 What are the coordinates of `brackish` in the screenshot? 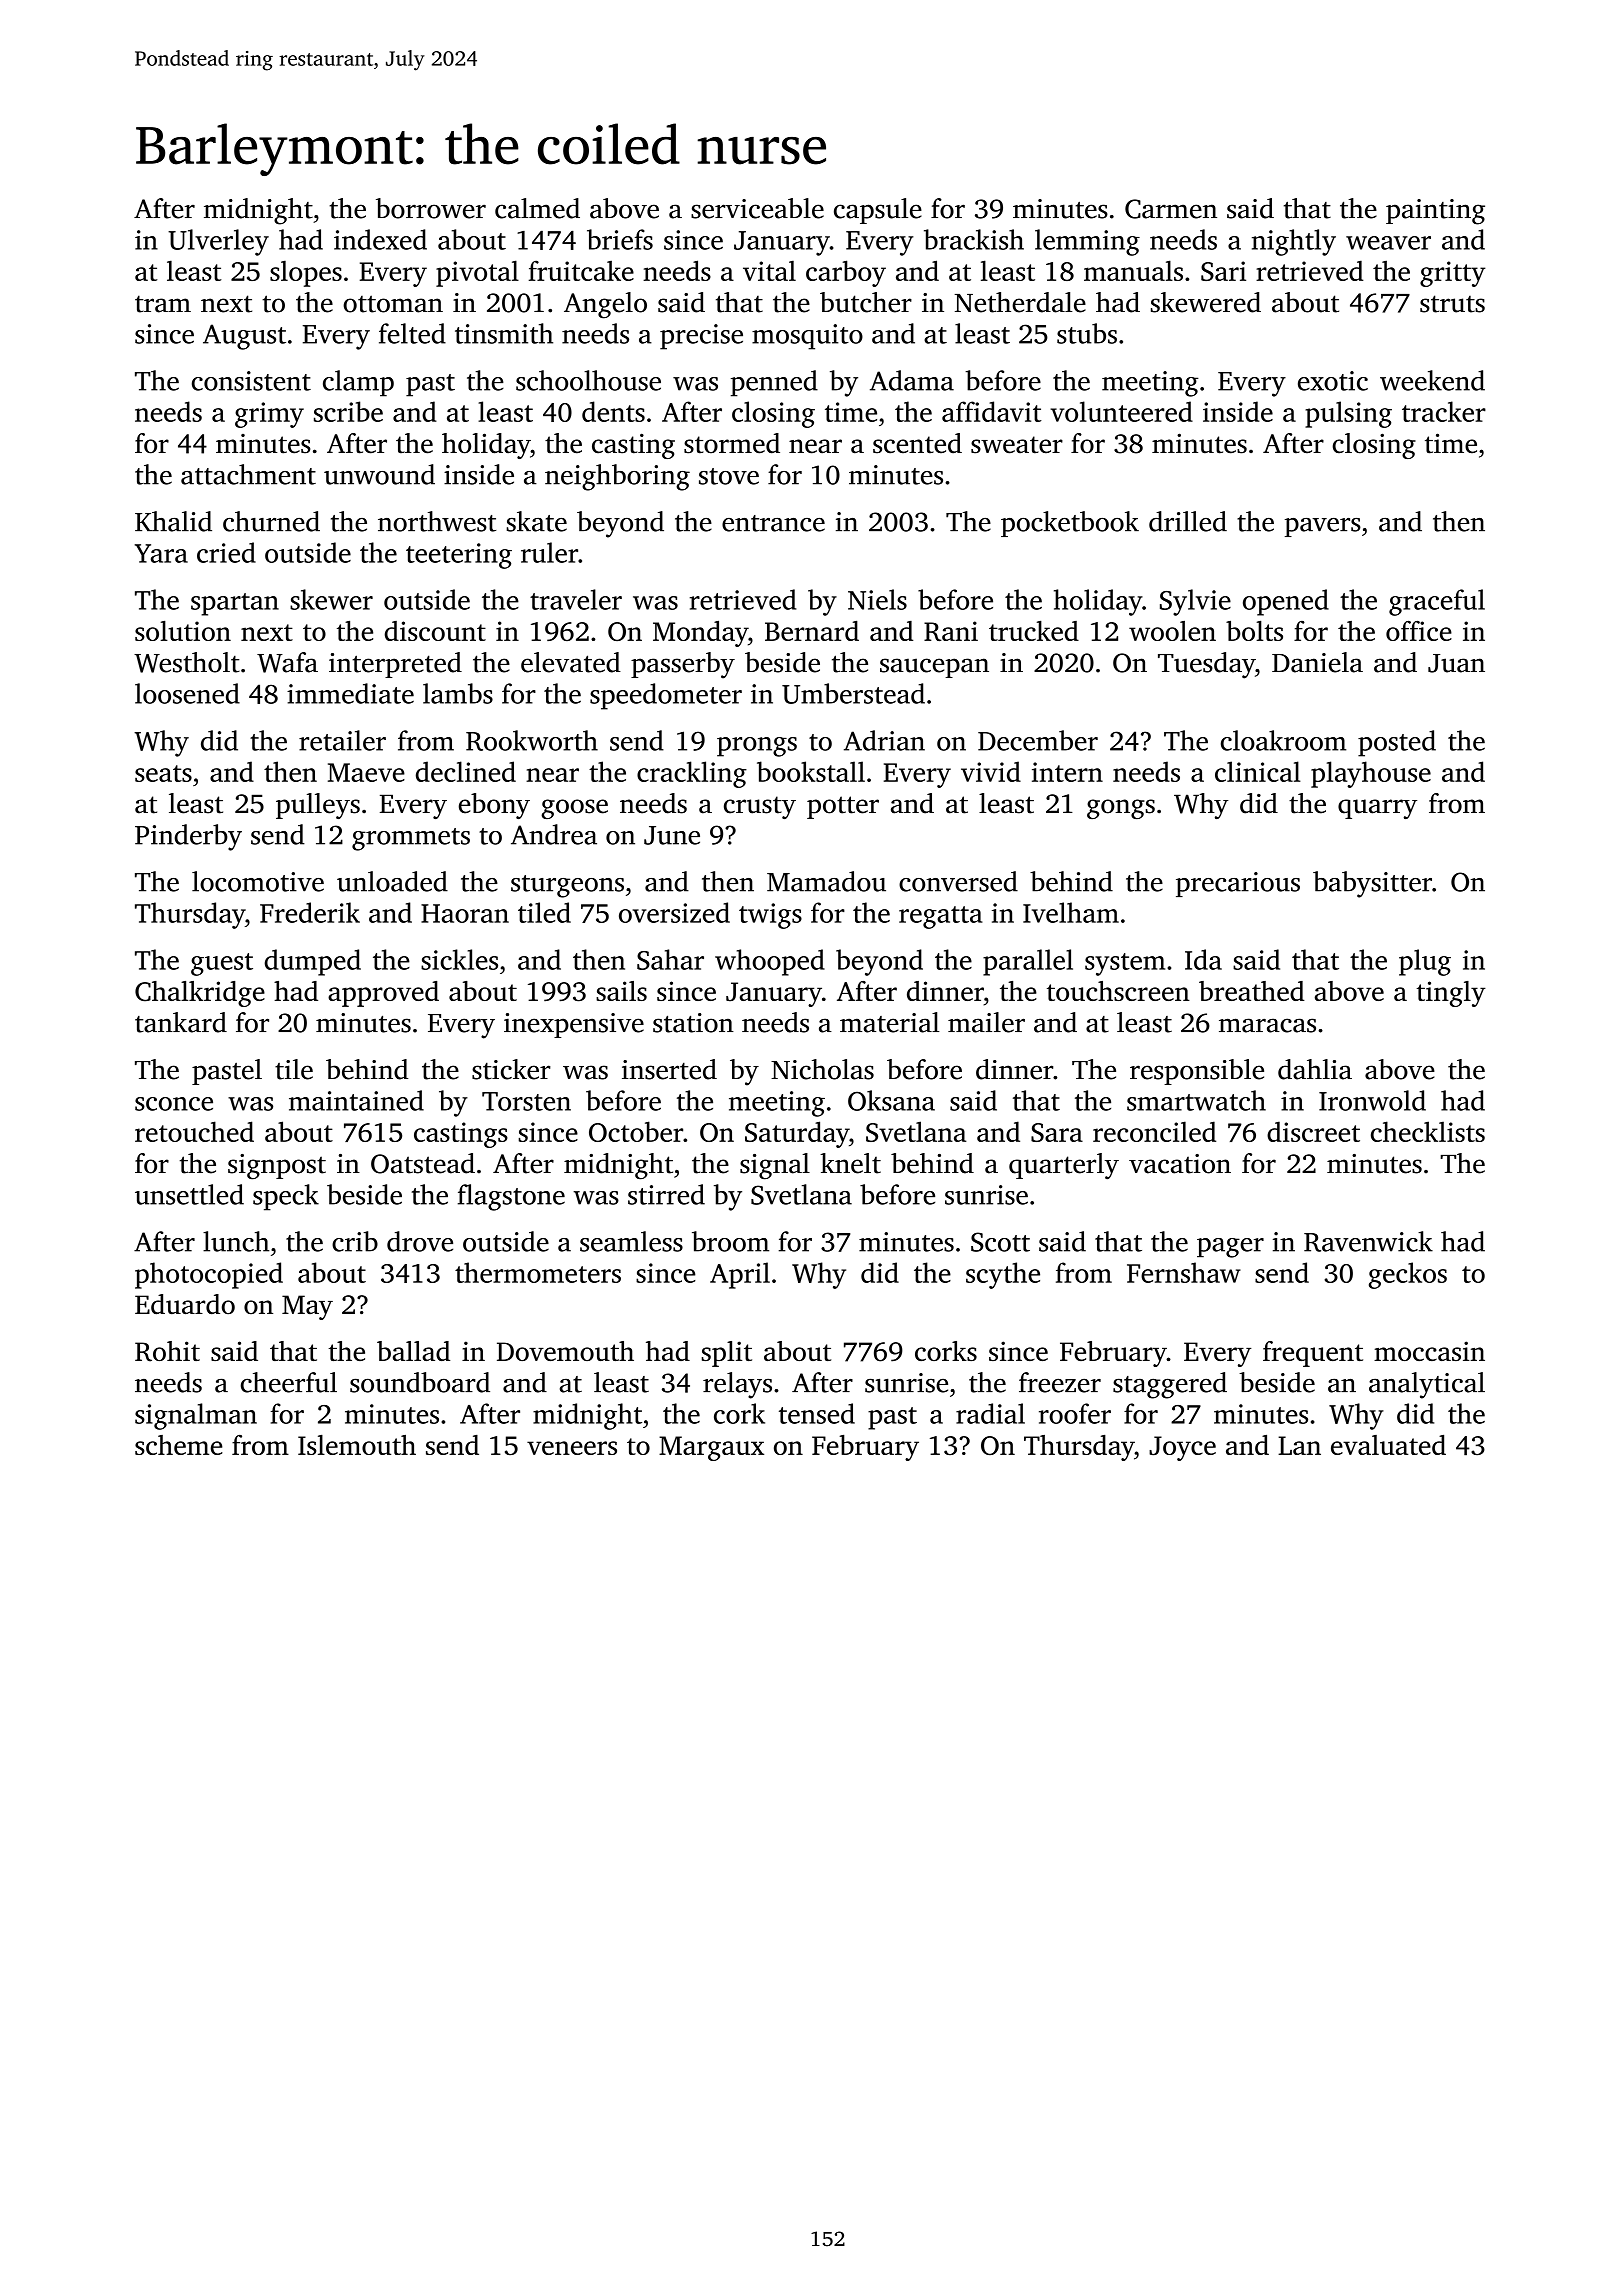 It's located at (974, 239).
